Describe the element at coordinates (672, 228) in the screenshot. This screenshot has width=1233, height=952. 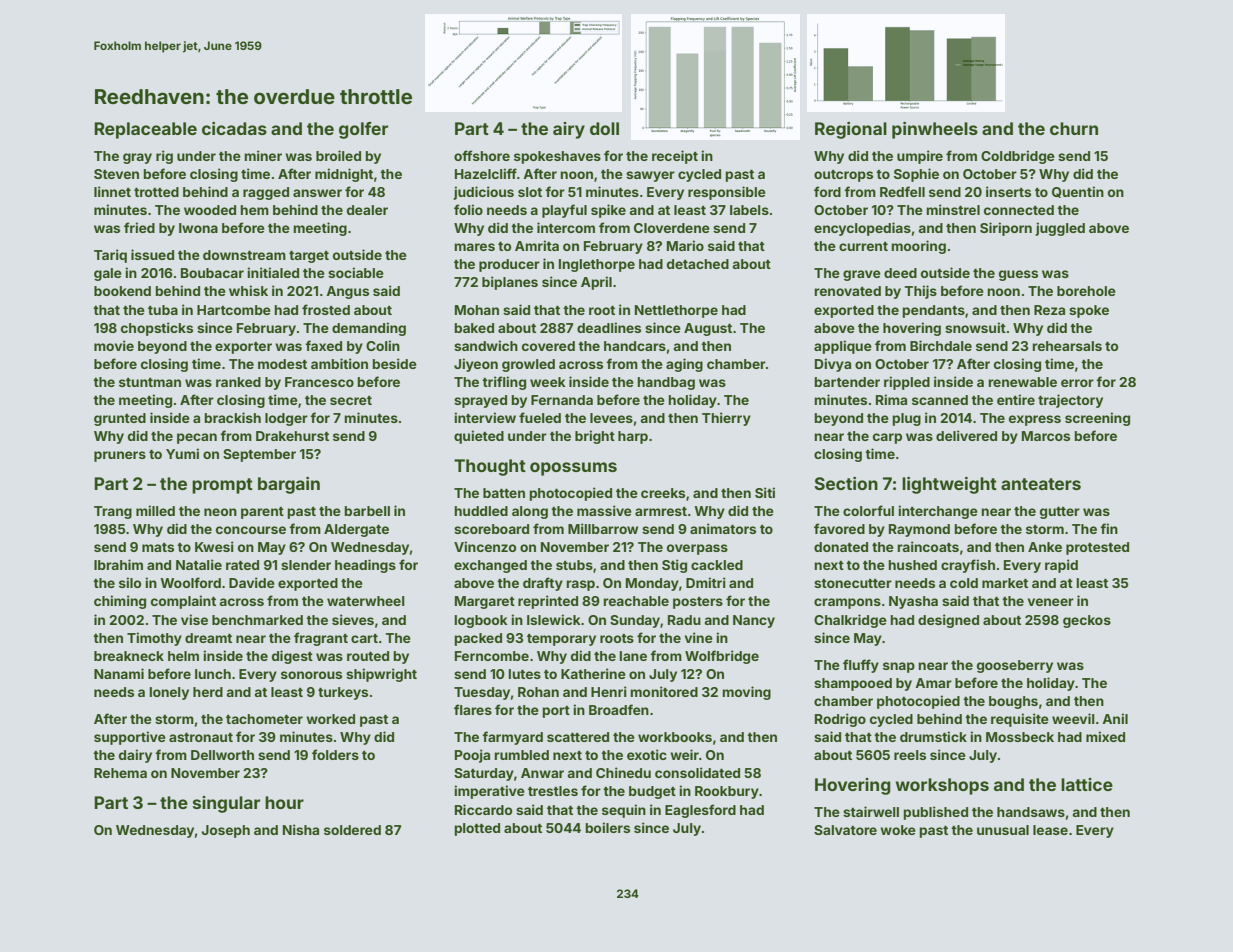
I see `Cloverdene` at that location.
